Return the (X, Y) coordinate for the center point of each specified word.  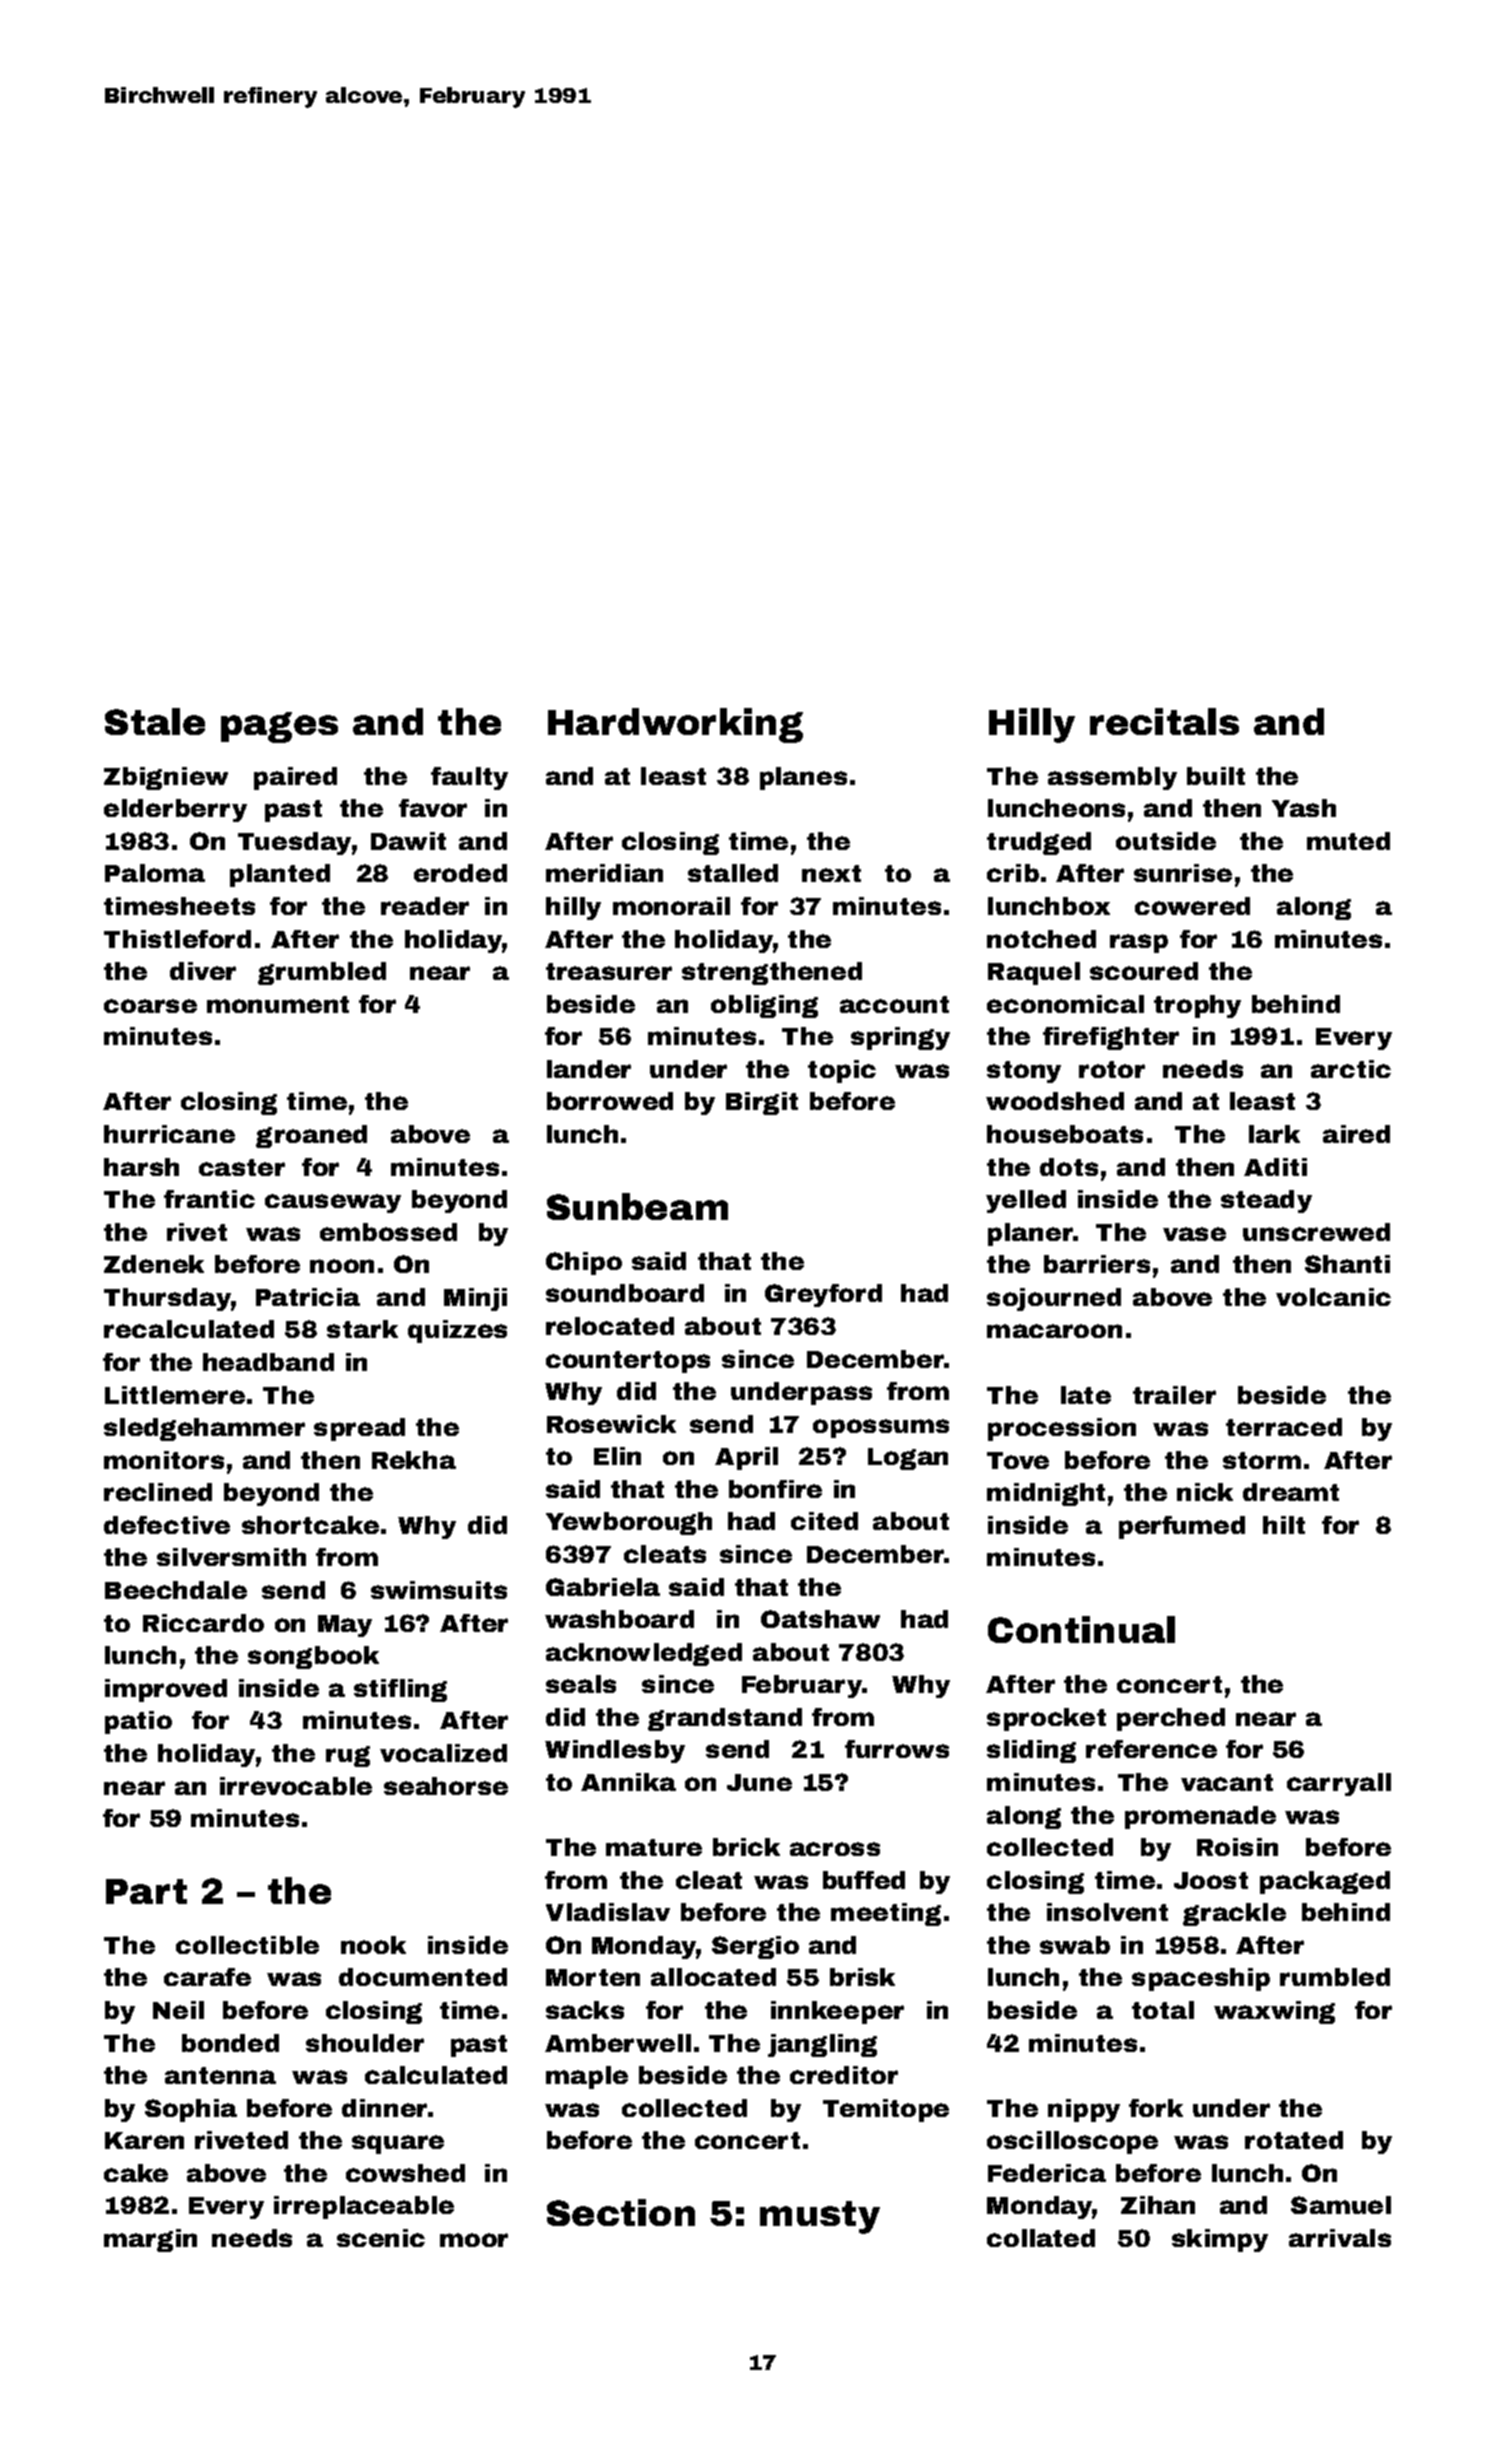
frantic (209, 1199)
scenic (381, 2238)
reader (425, 906)
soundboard (625, 1293)
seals (581, 1684)
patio (138, 1722)
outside (1166, 841)
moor (474, 2240)
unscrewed (1316, 1232)
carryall (1339, 1784)
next (831, 873)
